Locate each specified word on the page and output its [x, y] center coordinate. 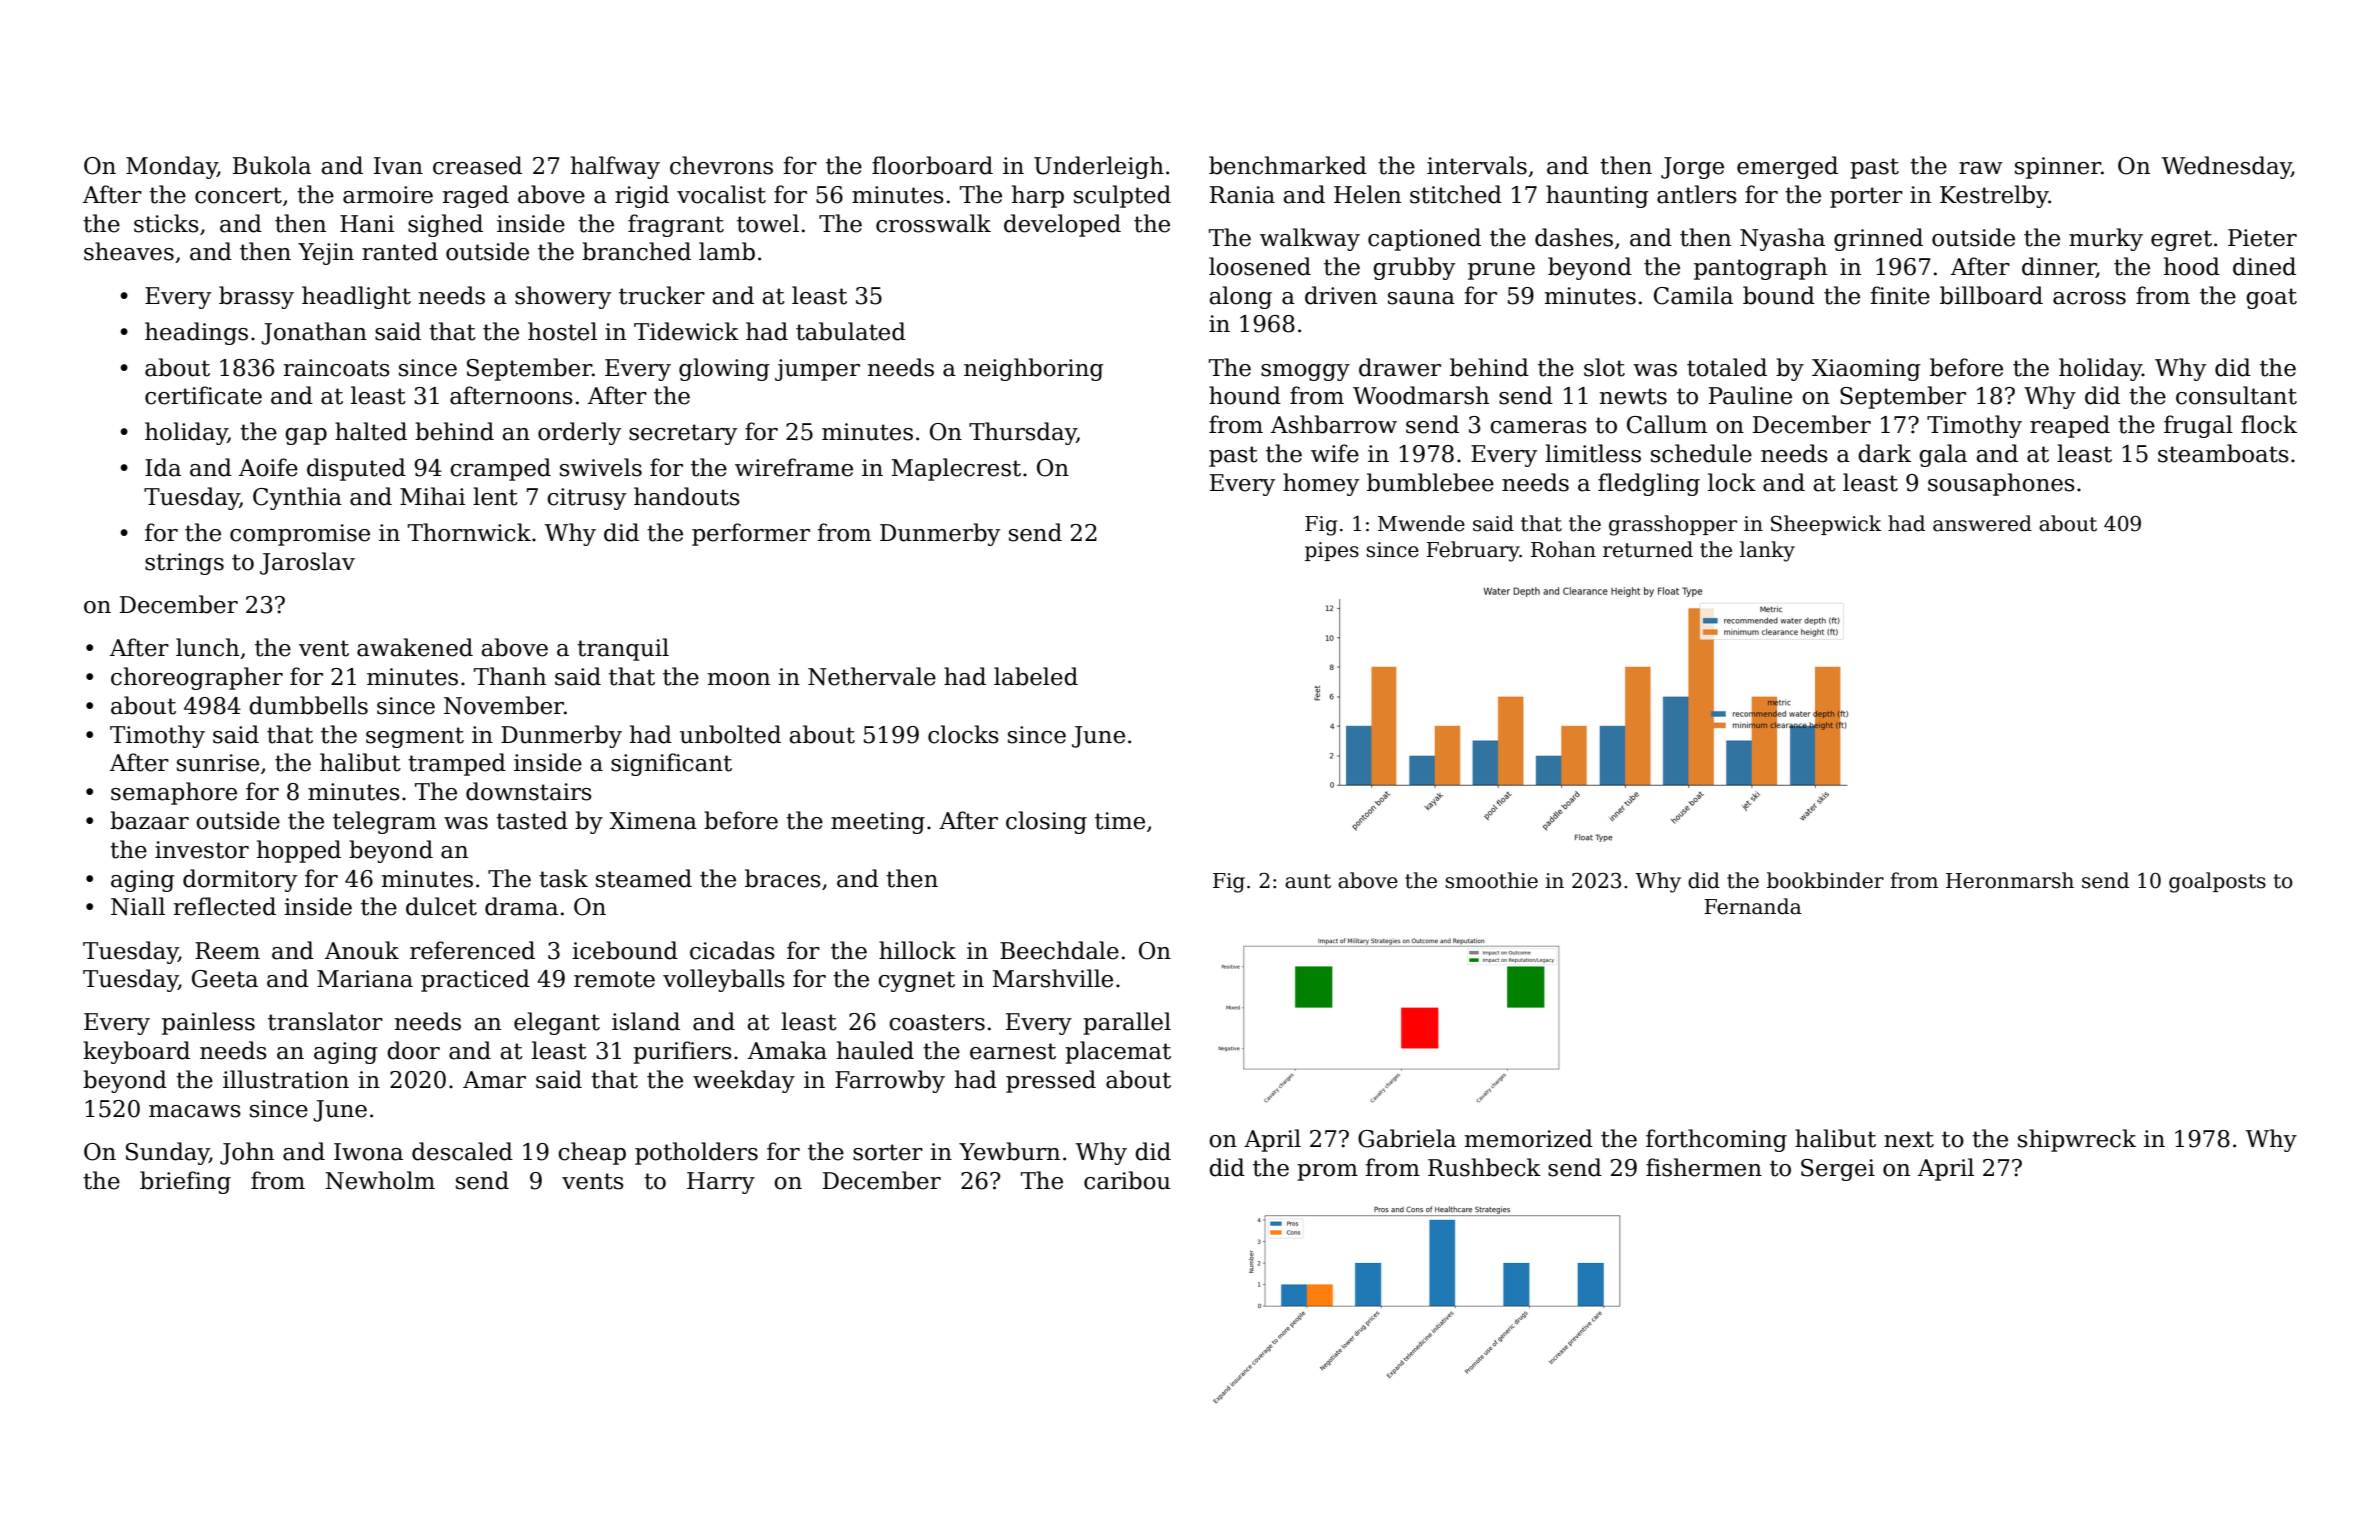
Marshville [1053, 978]
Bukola [272, 165]
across [2089, 298]
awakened [415, 647]
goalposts [2217, 882]
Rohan [1563, 549]
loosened [1260, 266]
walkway [1310, 239]
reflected [225, 906]
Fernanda [1753, 906]
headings [196, 333]
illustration [286, 1079]
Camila [1693, 295]
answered [1982, 523]
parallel [1127, 1023]
